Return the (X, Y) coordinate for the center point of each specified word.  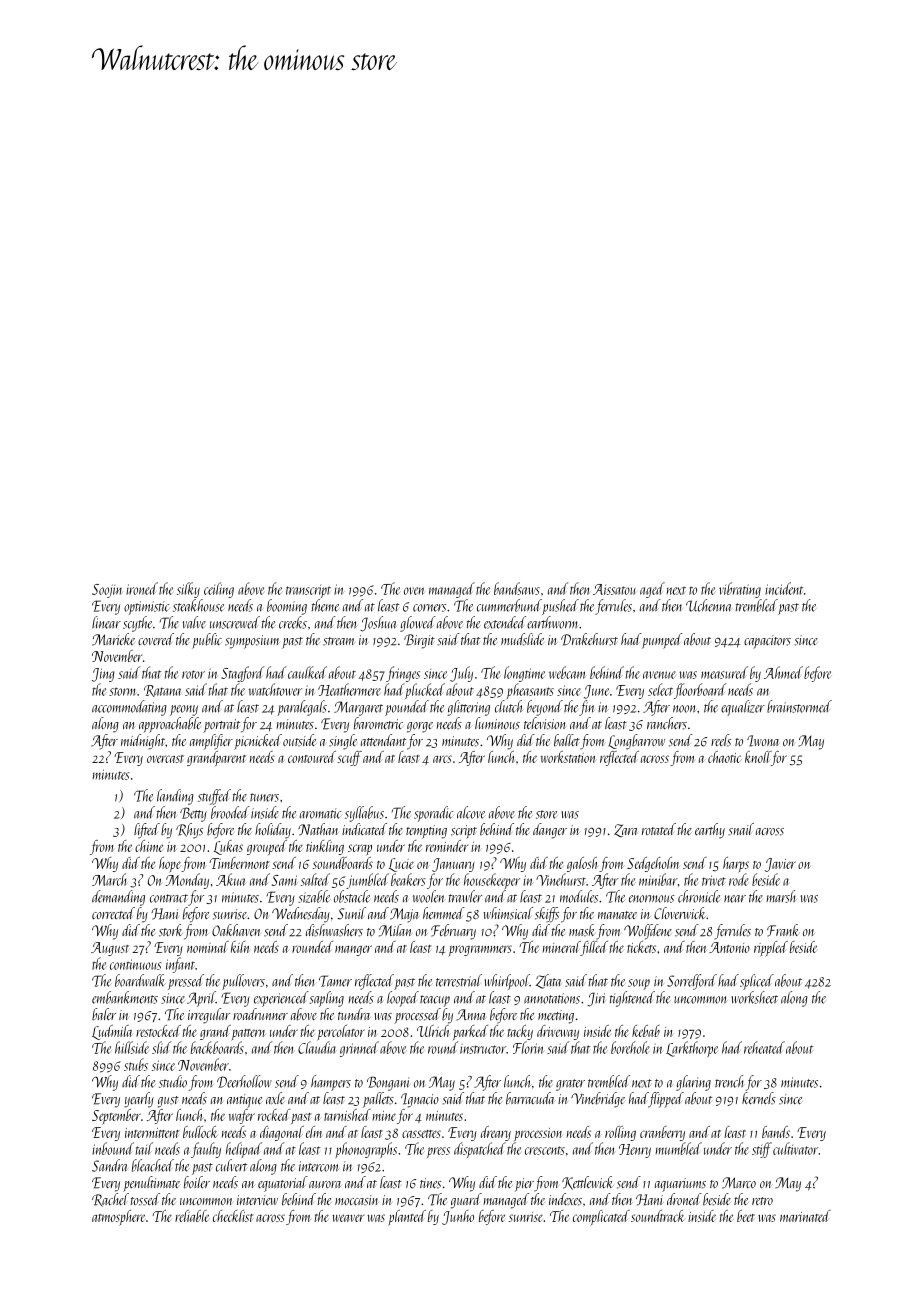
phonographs (366, 1150)
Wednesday (301, 915)
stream (338, 641)
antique (244, 1101)
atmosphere (118, 1218)
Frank (783, 930)
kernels (759, 1098)
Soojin (107, 591)
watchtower (275, 689)
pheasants (530, 691)
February (453, 932)
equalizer (743, 708)
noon (684, 709)
